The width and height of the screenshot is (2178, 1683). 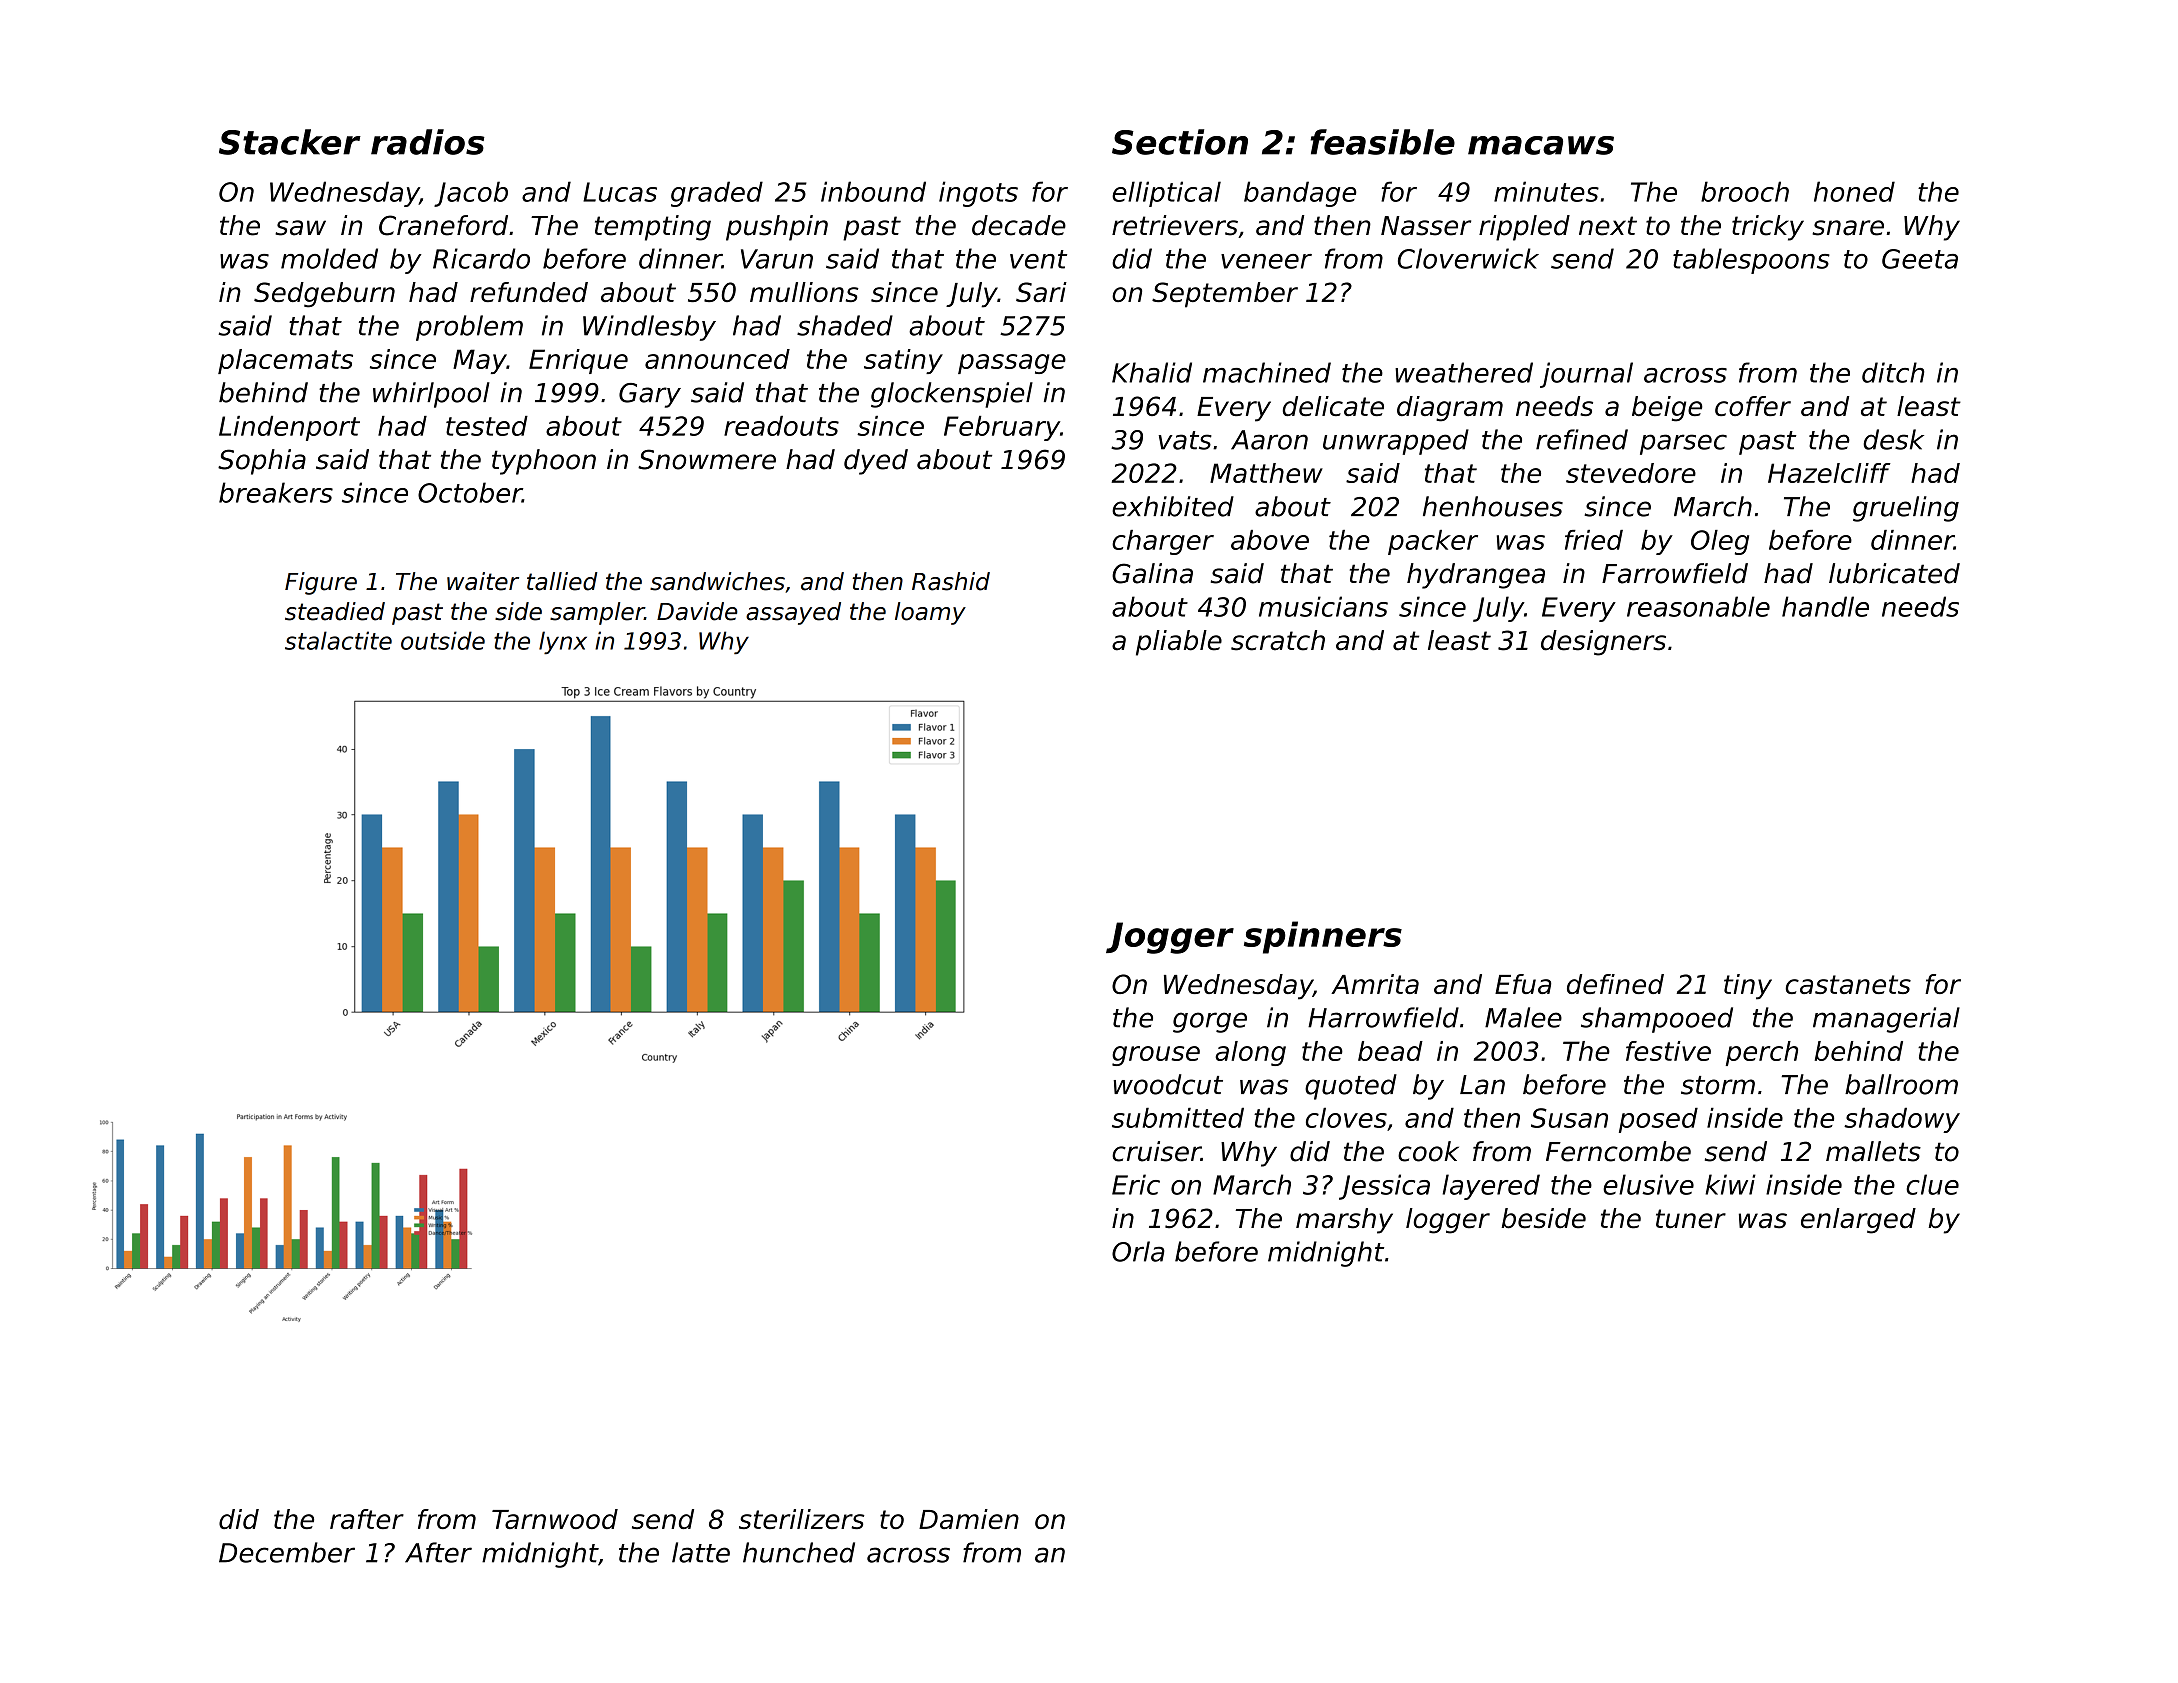 I want to click on Hazelcliff, so click(x=1829, y=473).
